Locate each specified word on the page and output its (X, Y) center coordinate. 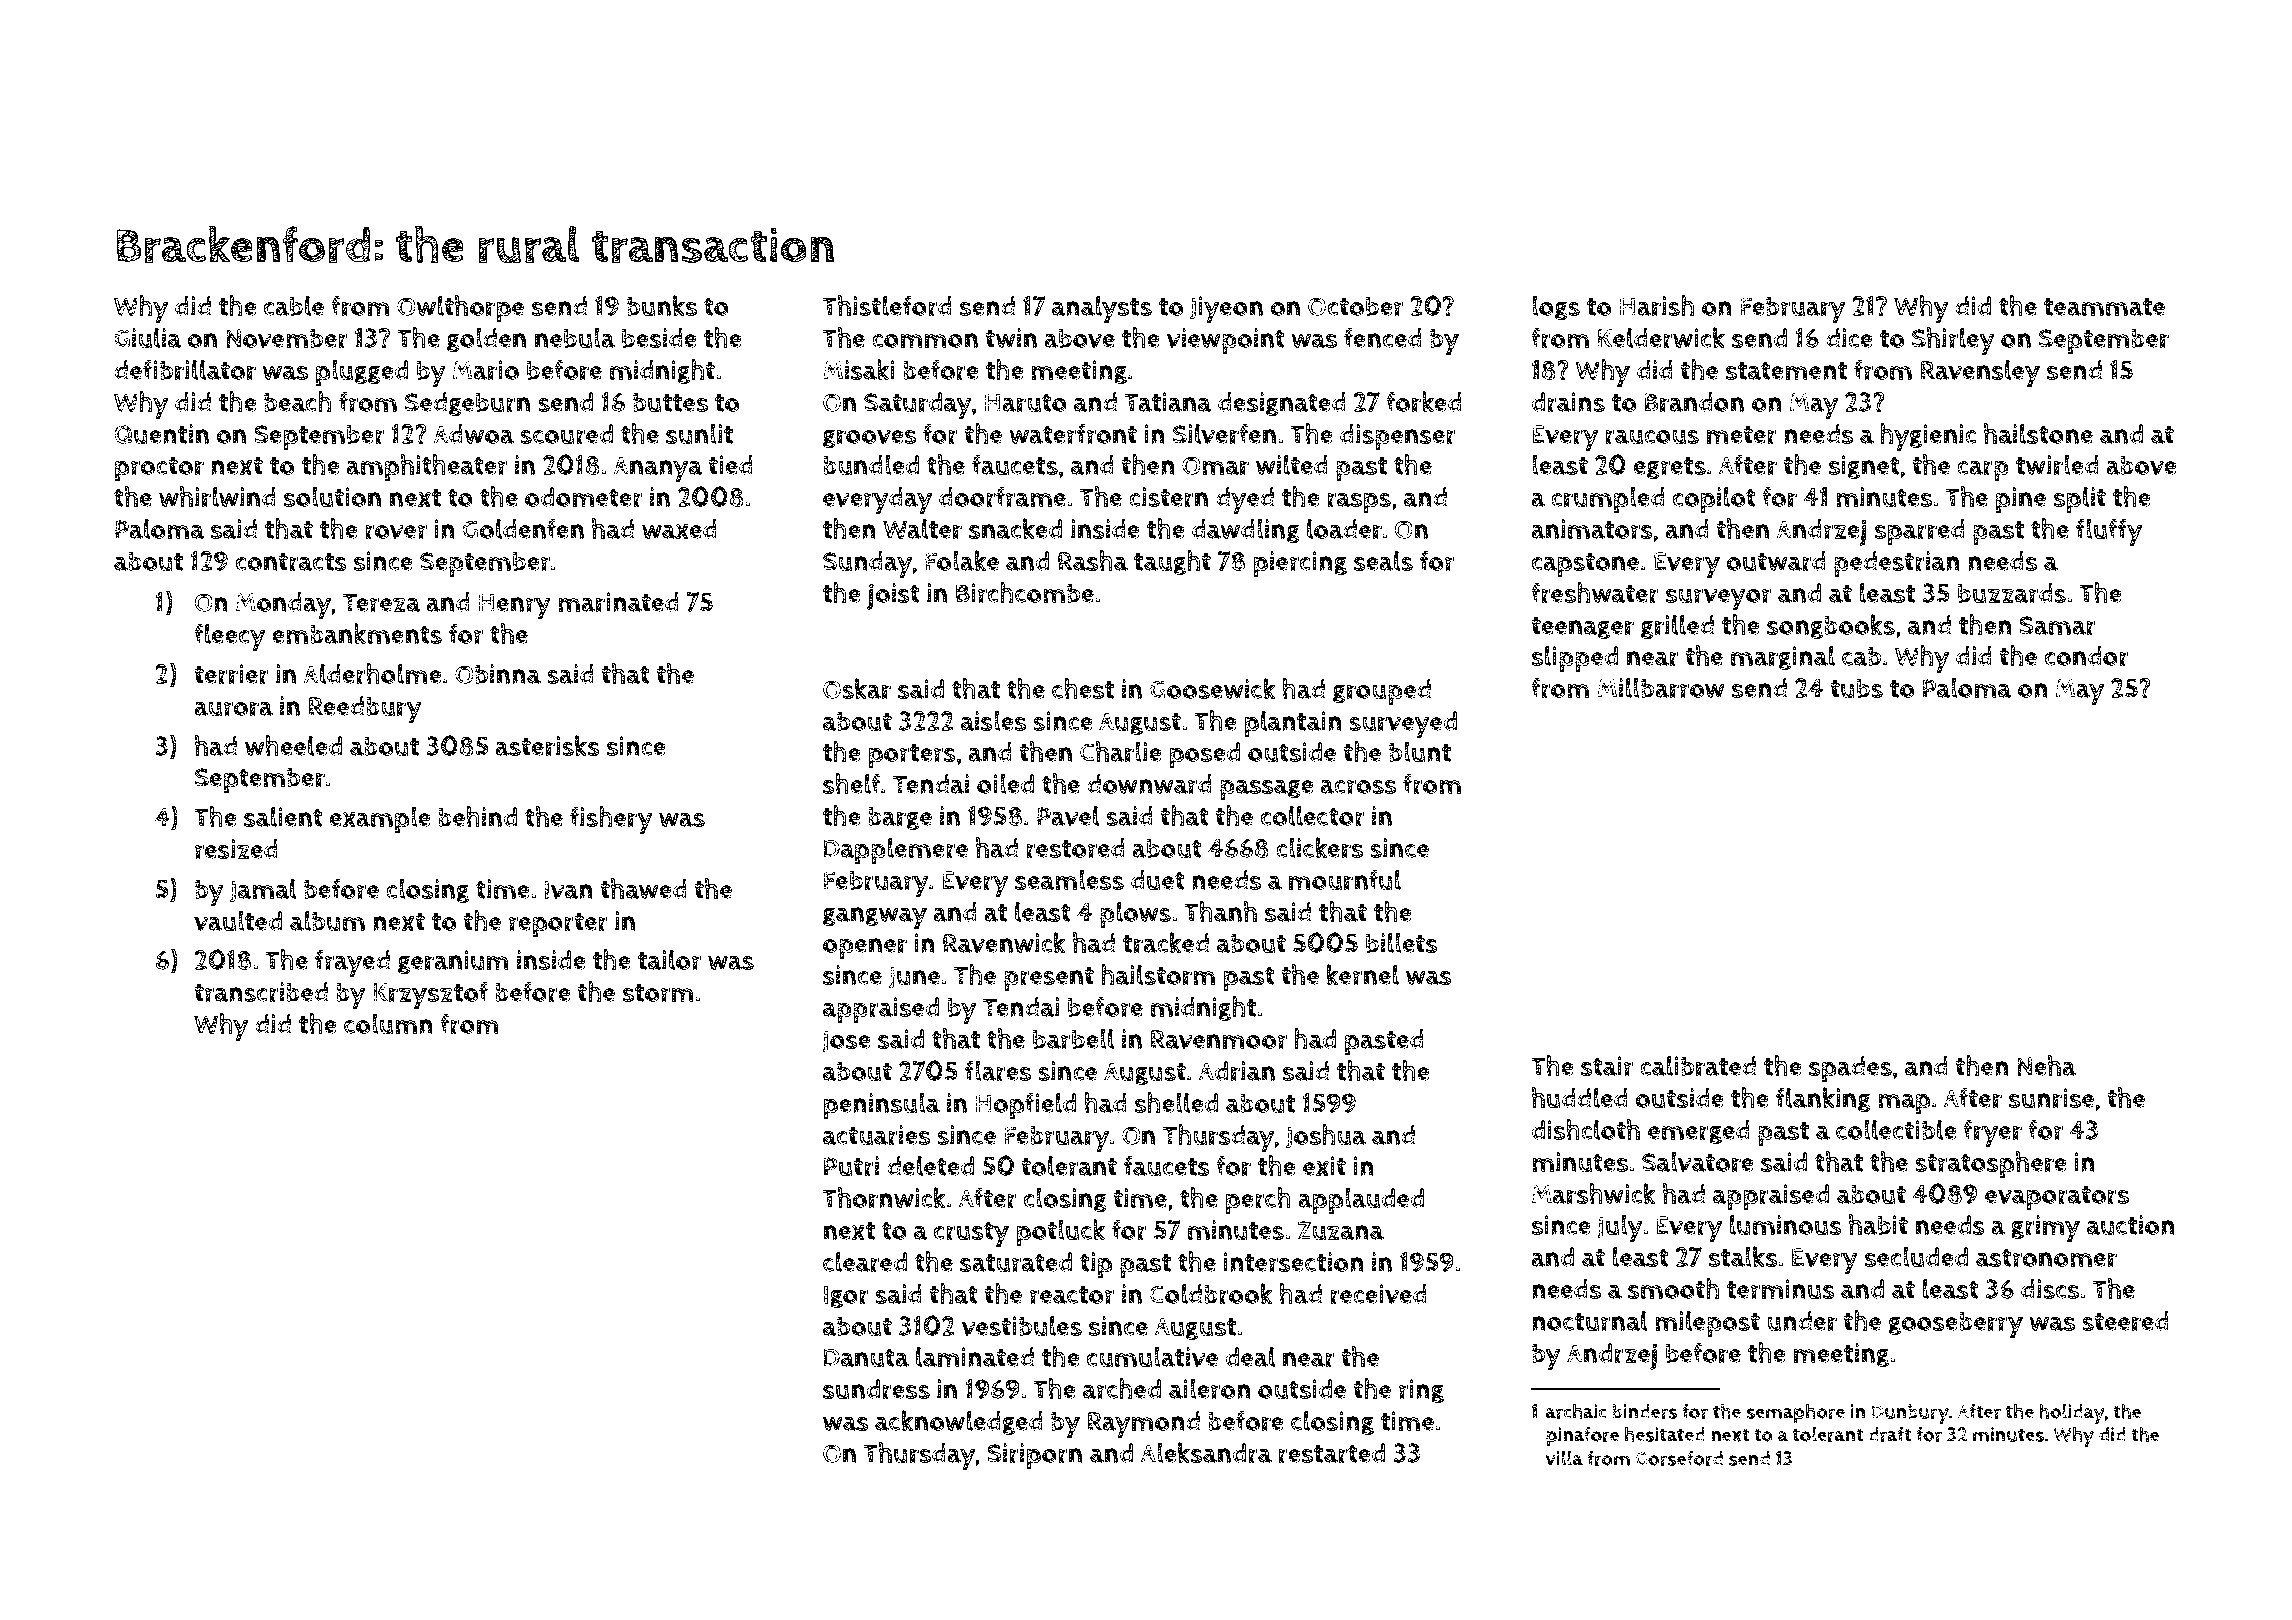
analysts (1102, 309)
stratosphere (1991, 1165)
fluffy (2109, 532)
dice (1849, 338)
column (388, 1023)
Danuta (866, 1357)
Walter (922, 529)
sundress (876, 1389)
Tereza (382, 603)
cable (294, 305)
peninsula (881, 1106)
